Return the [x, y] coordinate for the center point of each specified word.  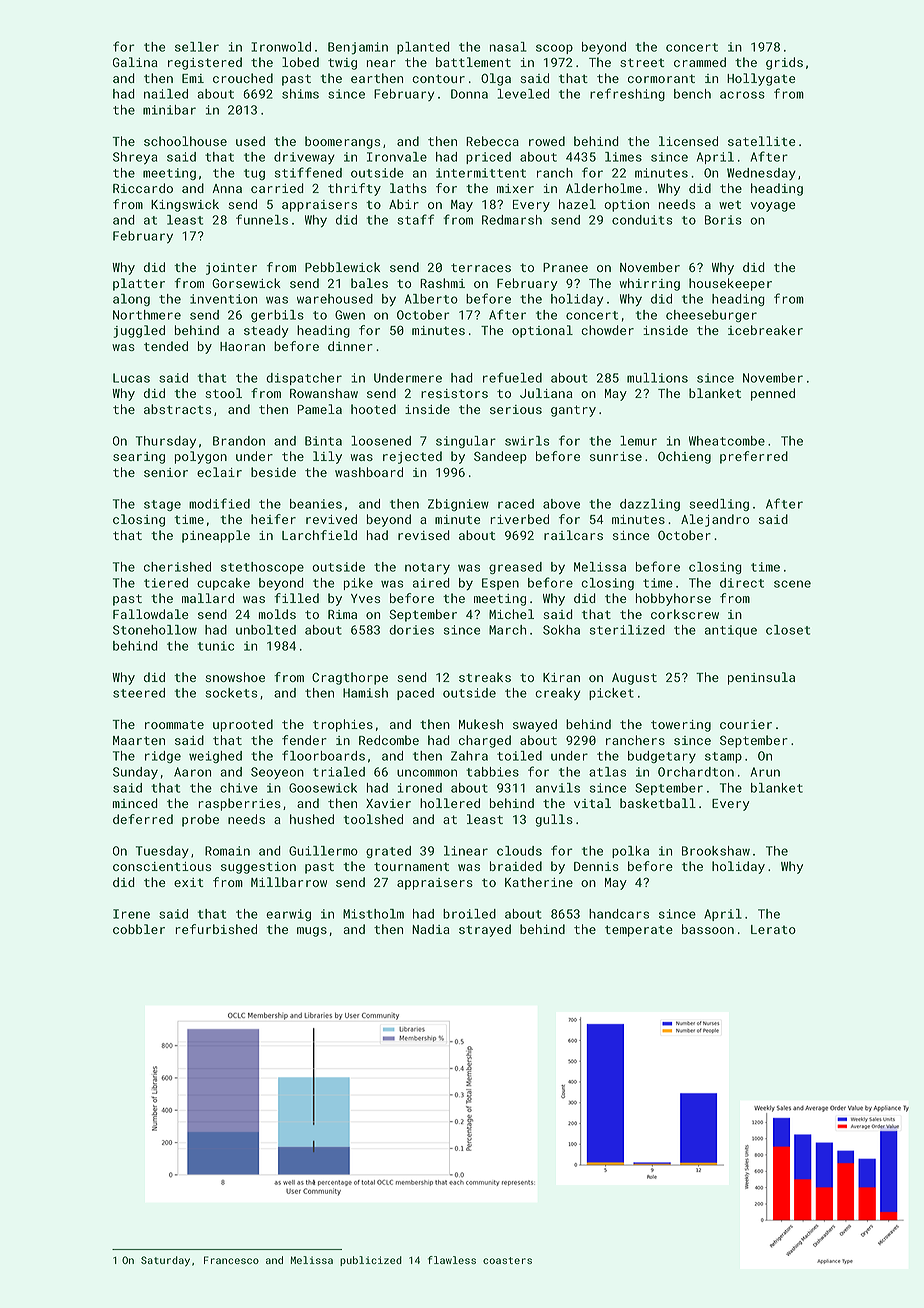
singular [466, 442]
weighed [215, 757]
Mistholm [373, 914]
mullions [657, 378]
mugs [312, 932]
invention [223, 299]
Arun [765, 772]
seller [197, 47]
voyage [773, 207]
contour [438, 78]
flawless [452, 1260]
